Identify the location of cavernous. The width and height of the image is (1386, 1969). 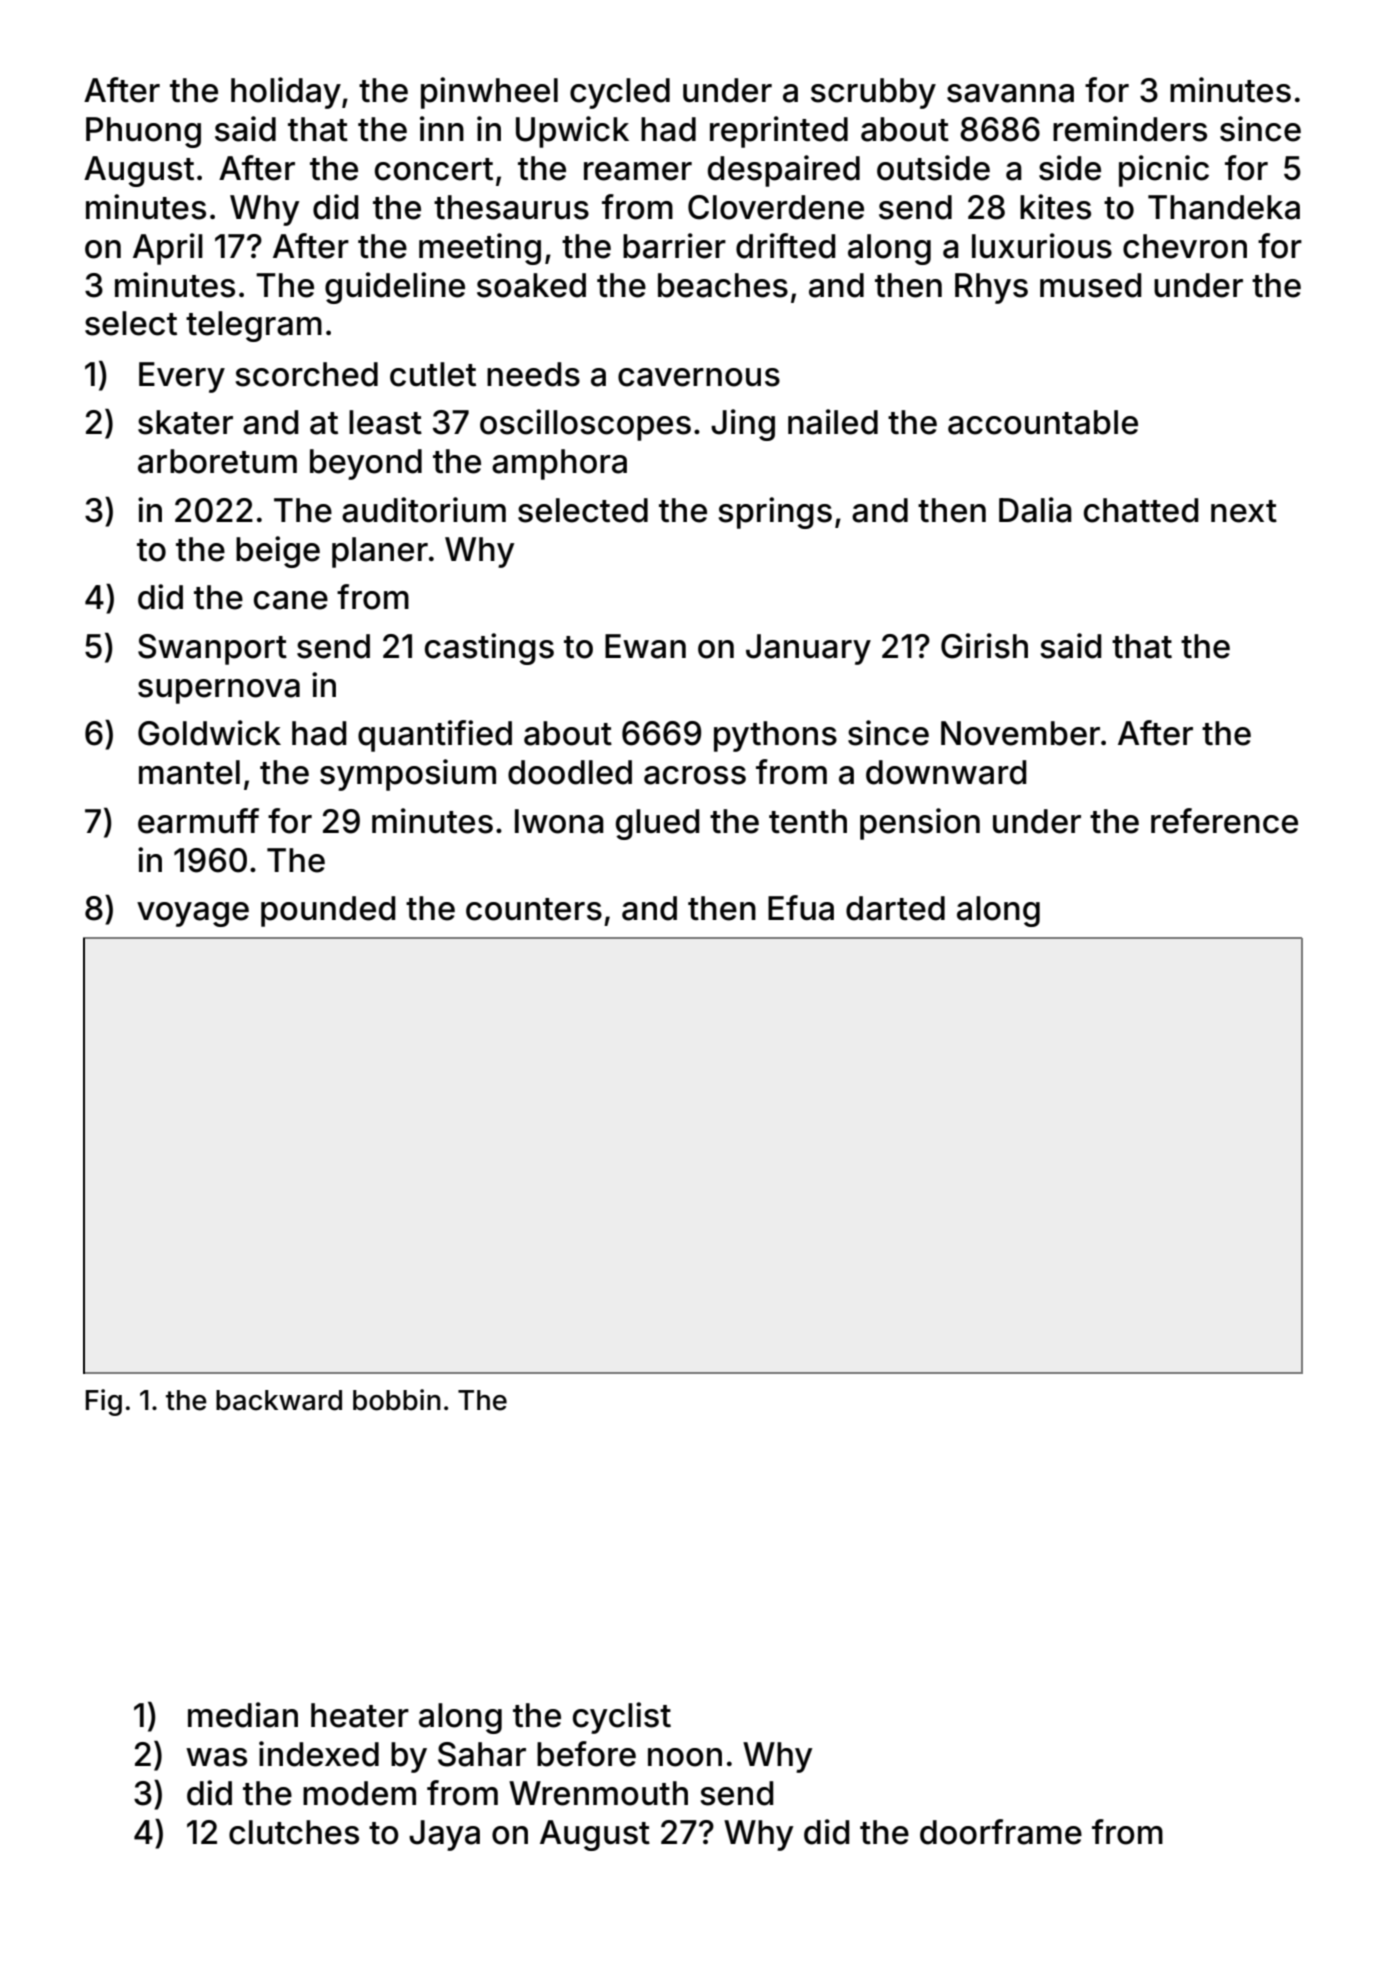
(699, 377).
